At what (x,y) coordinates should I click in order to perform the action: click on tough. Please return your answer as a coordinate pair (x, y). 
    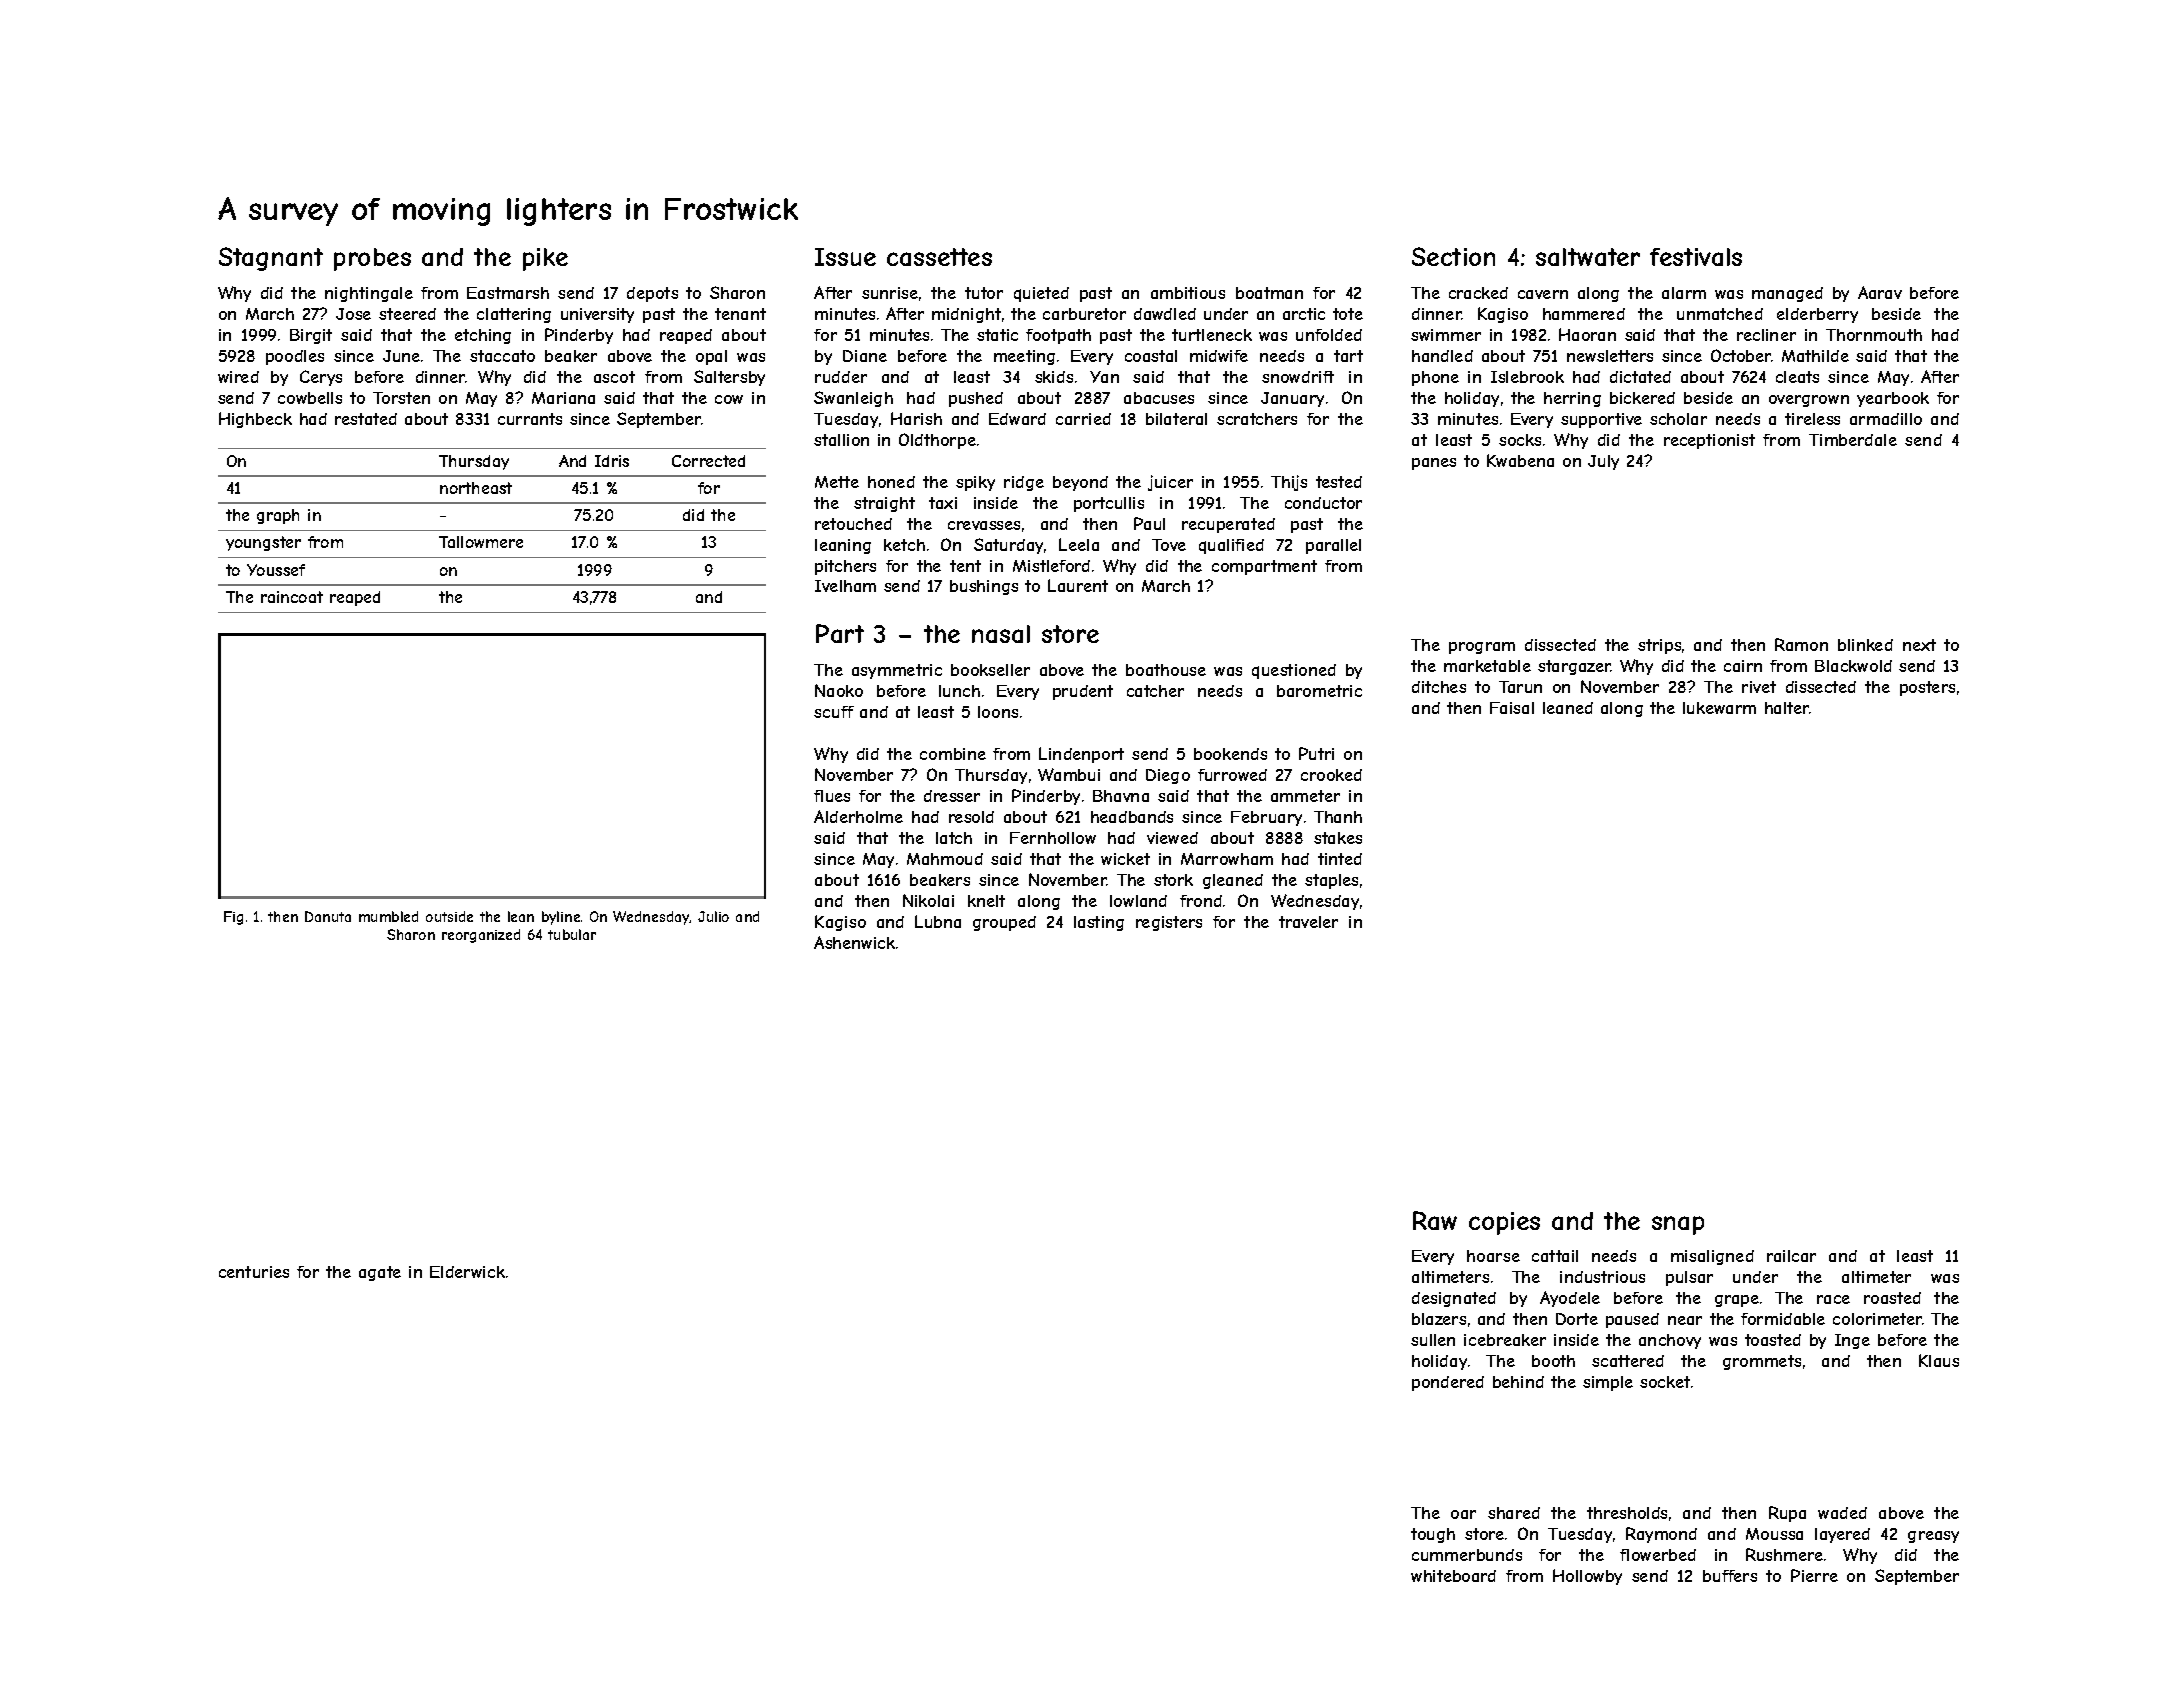
    Looking at the image, I should click on (1433, 1535).
